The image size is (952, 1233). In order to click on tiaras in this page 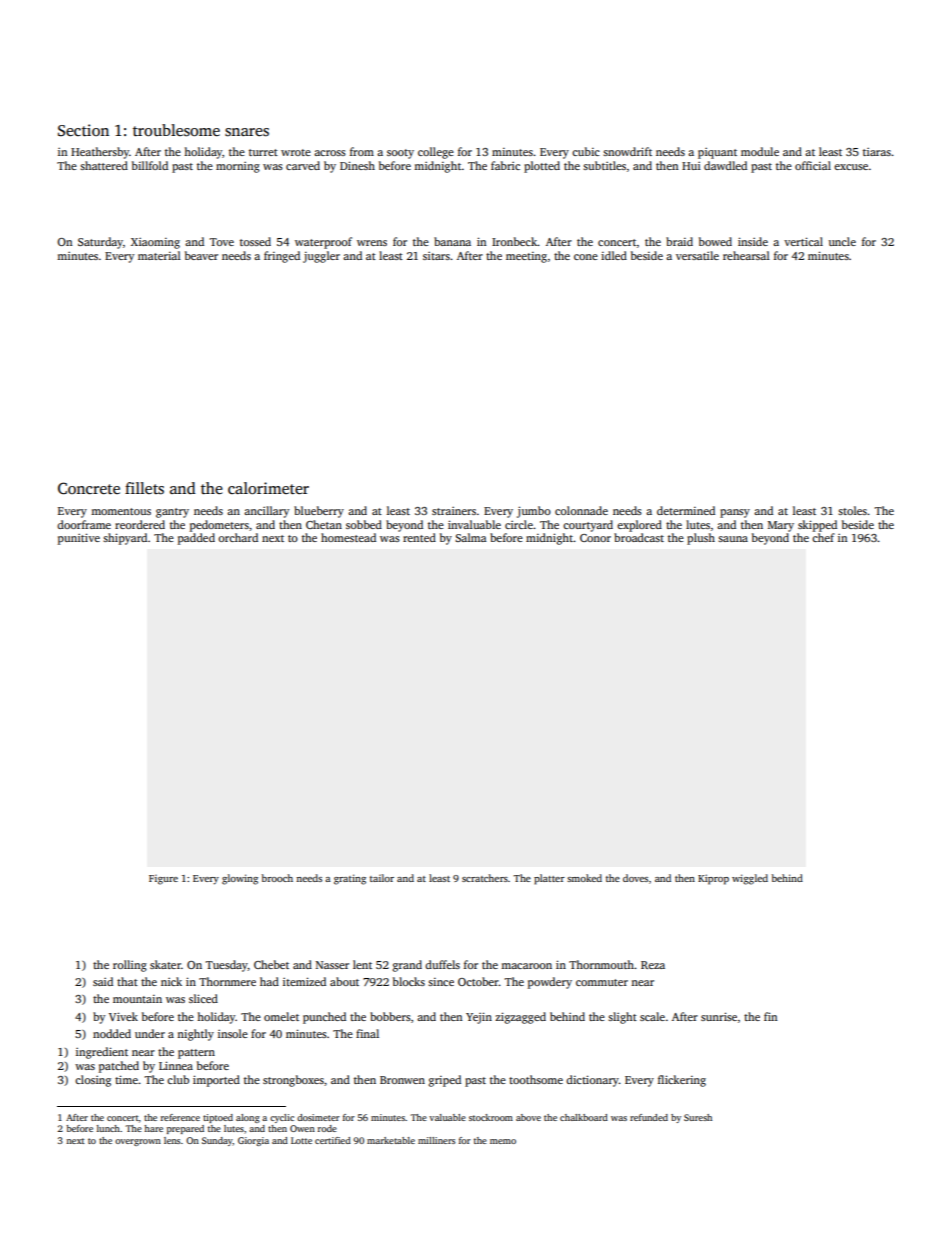, I will do `click(877, 152)`.
